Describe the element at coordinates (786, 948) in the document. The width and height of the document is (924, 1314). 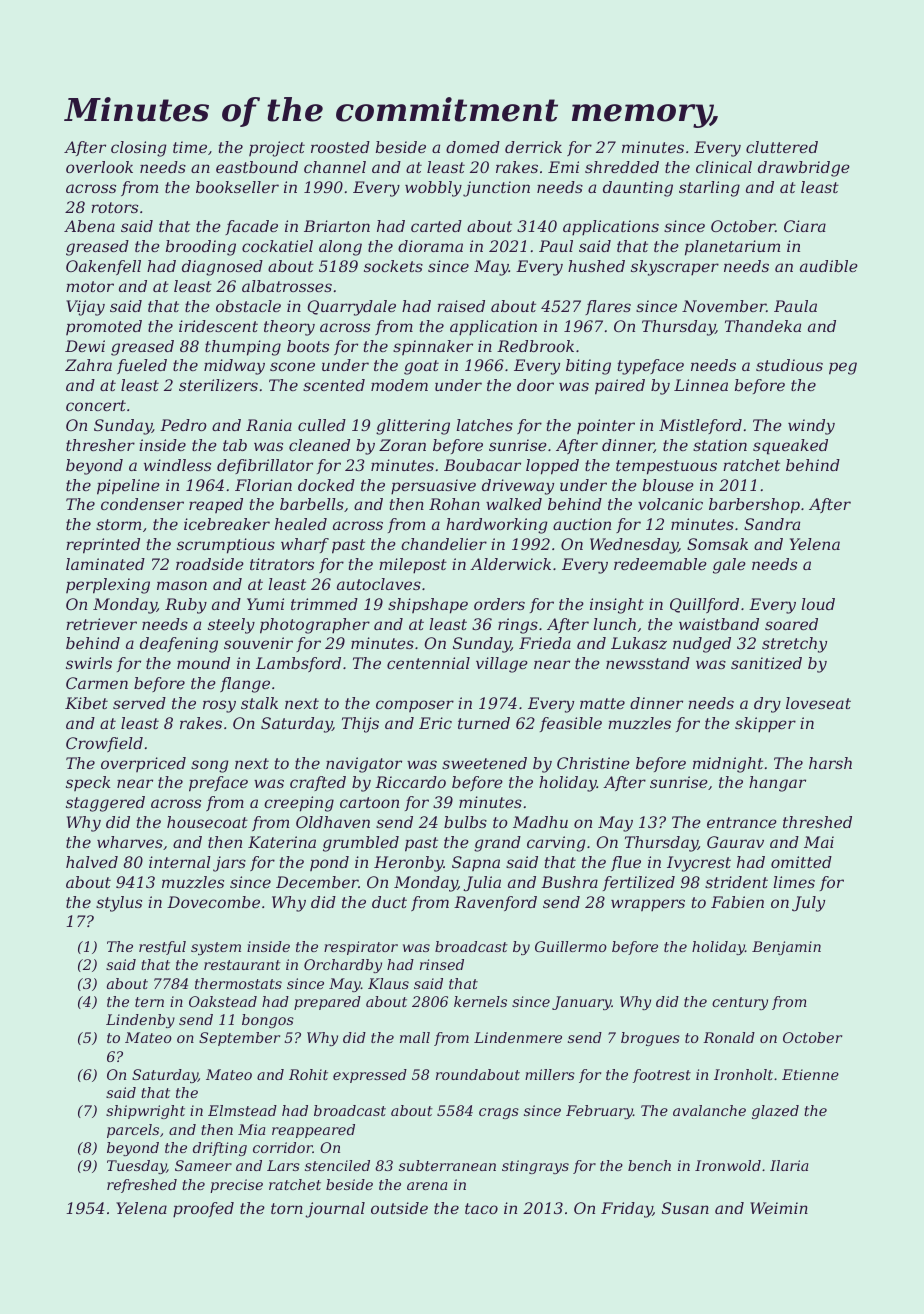
I see `Benjamin` at that location.
